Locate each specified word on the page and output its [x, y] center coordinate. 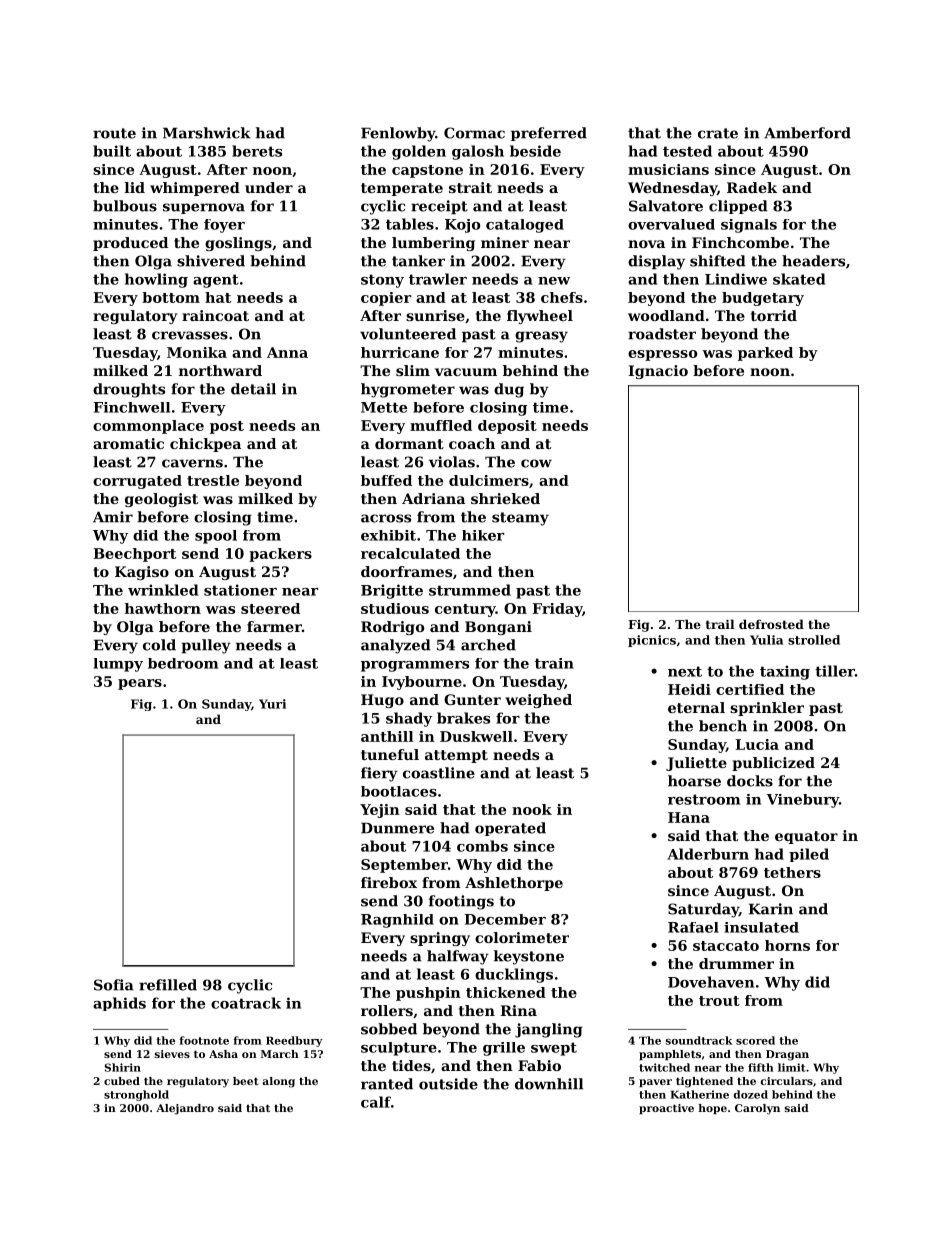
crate [718, 133]
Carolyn [757, 1109]
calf [376, 1102]
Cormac [474, 133]
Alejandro [185, 1109]
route [114, 133]
